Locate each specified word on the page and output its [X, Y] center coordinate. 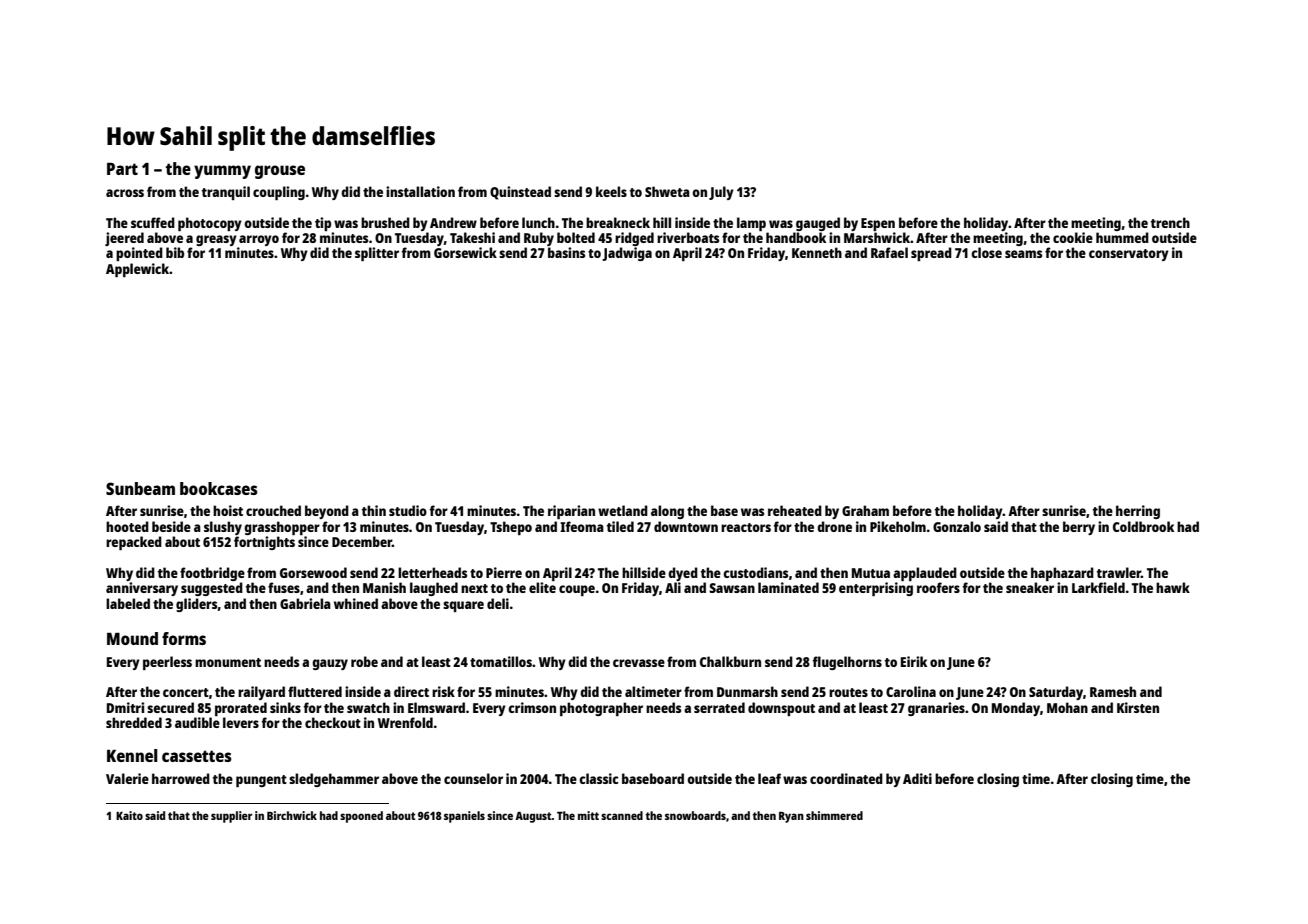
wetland [623, 510]
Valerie [127, 778]
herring [1138, 512]
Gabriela [305, 603]
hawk [1173, 587]
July [721, 193]
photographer [601, 709]
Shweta [667, 191]
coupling [279, 193]
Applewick [138, 270]
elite [542, 587]
